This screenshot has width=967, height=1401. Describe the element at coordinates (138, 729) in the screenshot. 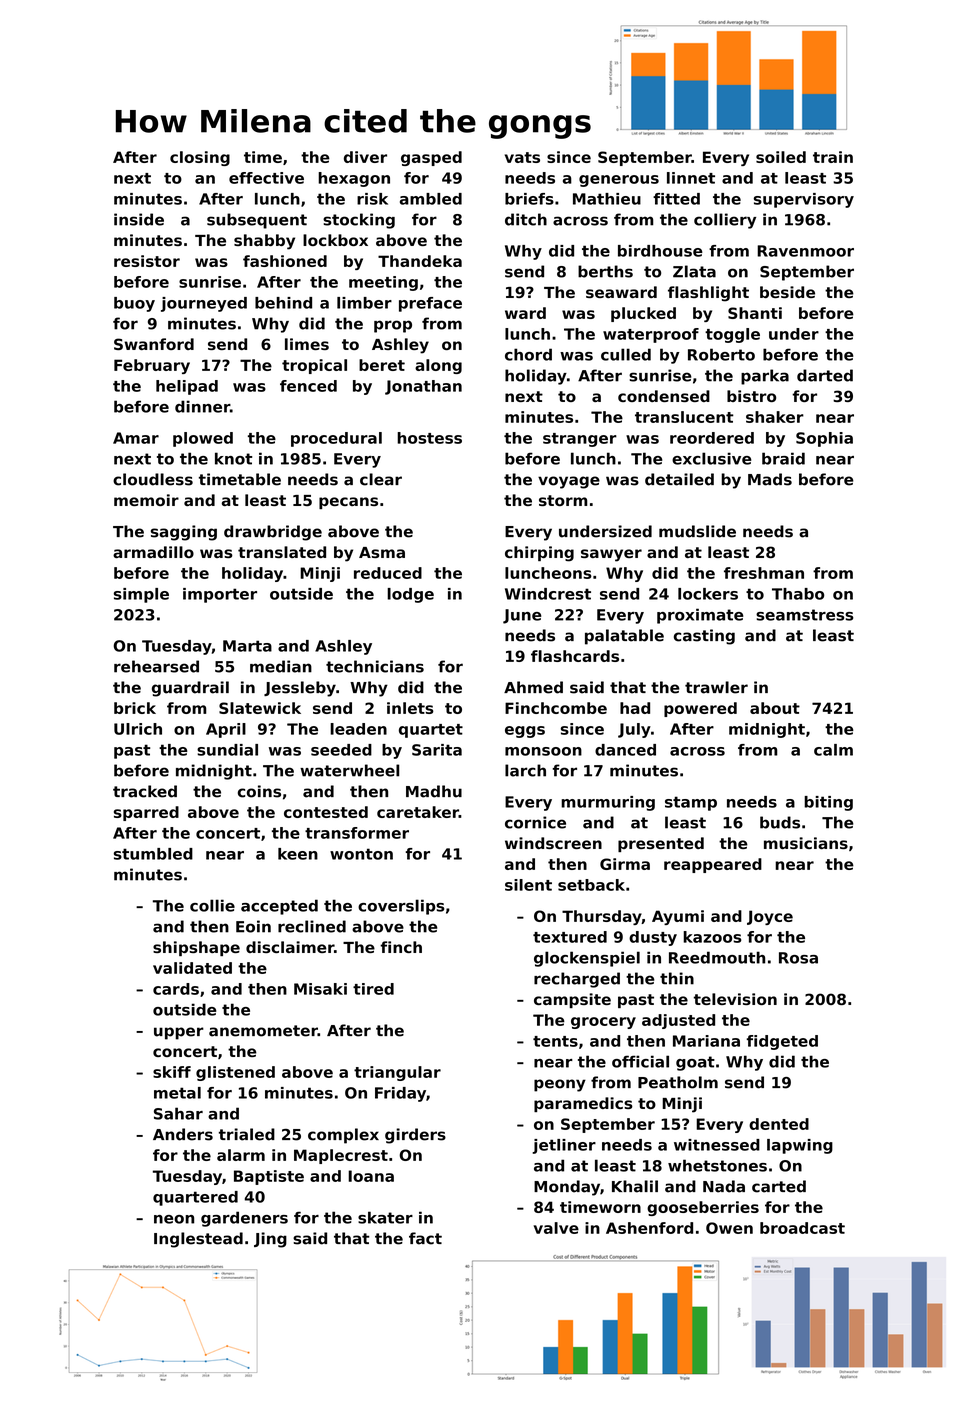

I see `Ulrich` at that location.
